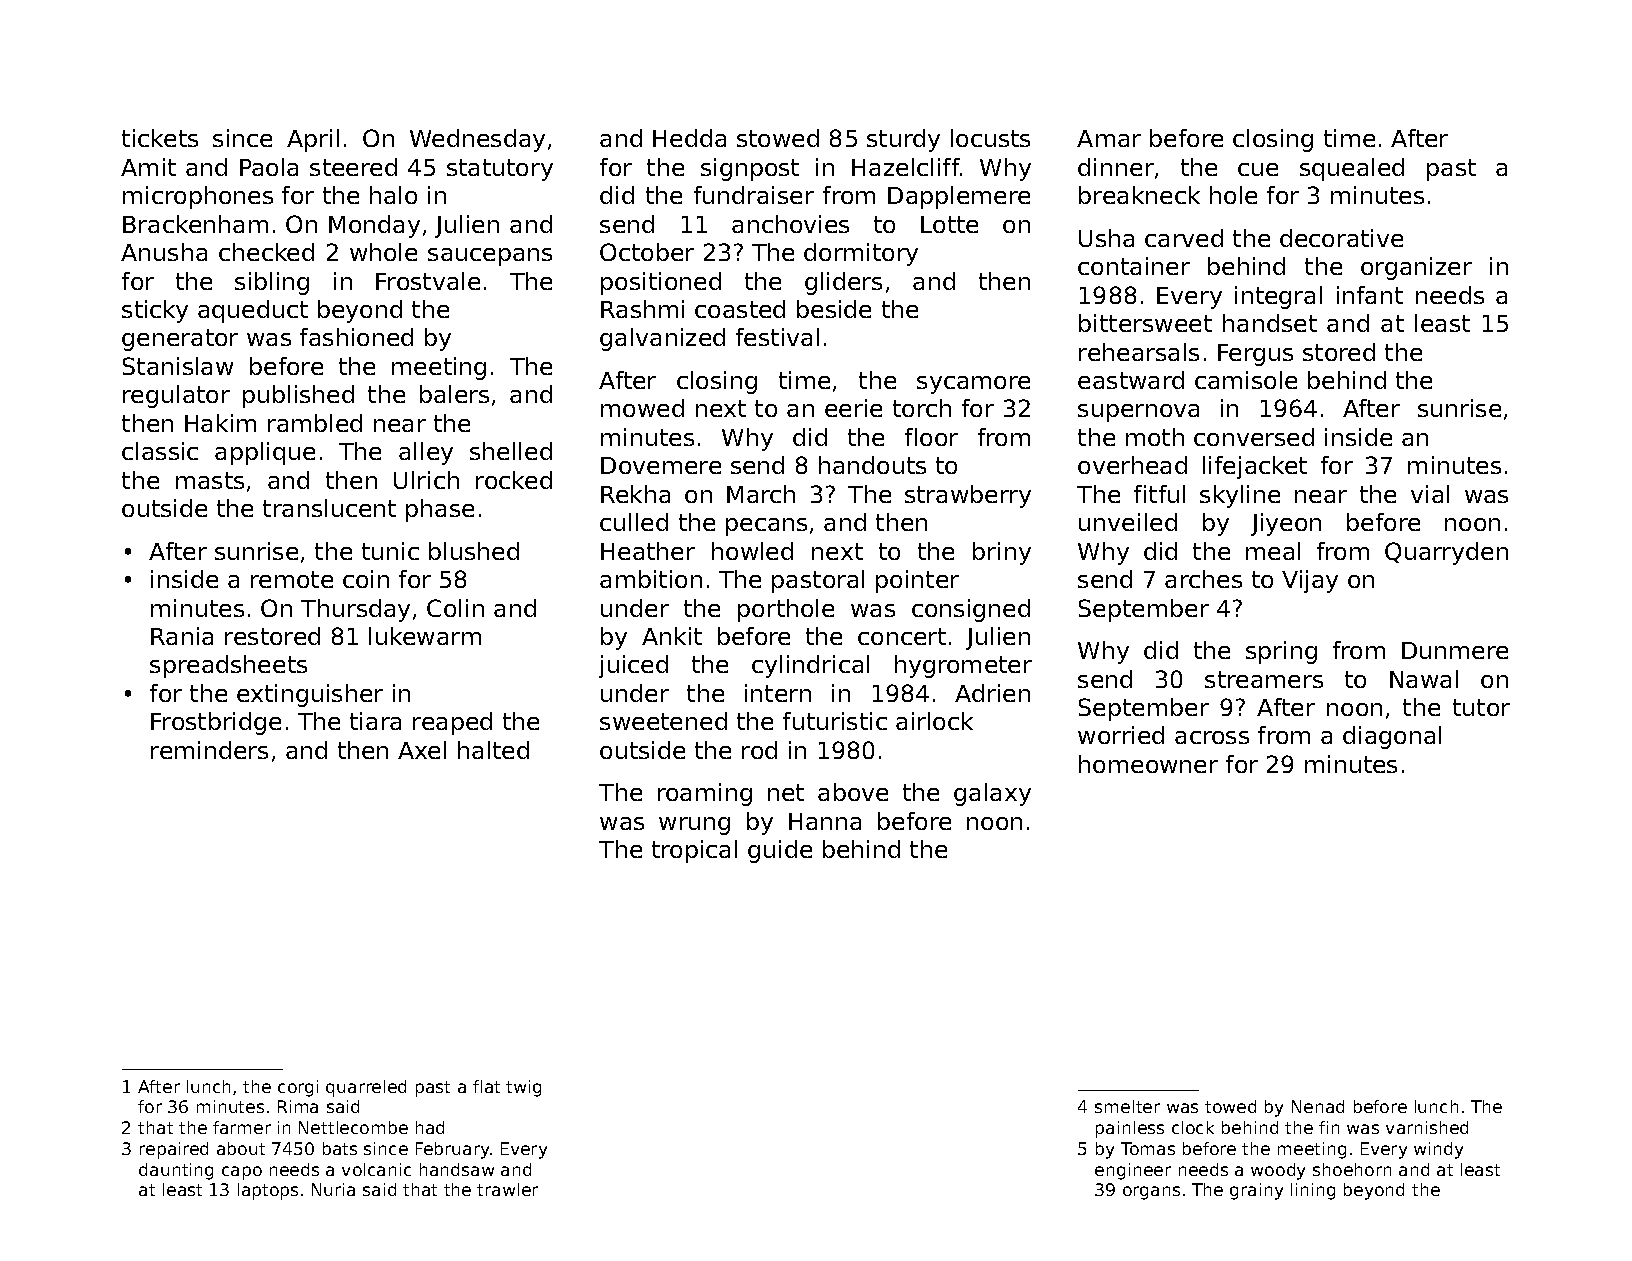 Image resolution: width=1632 pixels, height=1261 pixels. I want to click on Lotte, so click(949, 224).
